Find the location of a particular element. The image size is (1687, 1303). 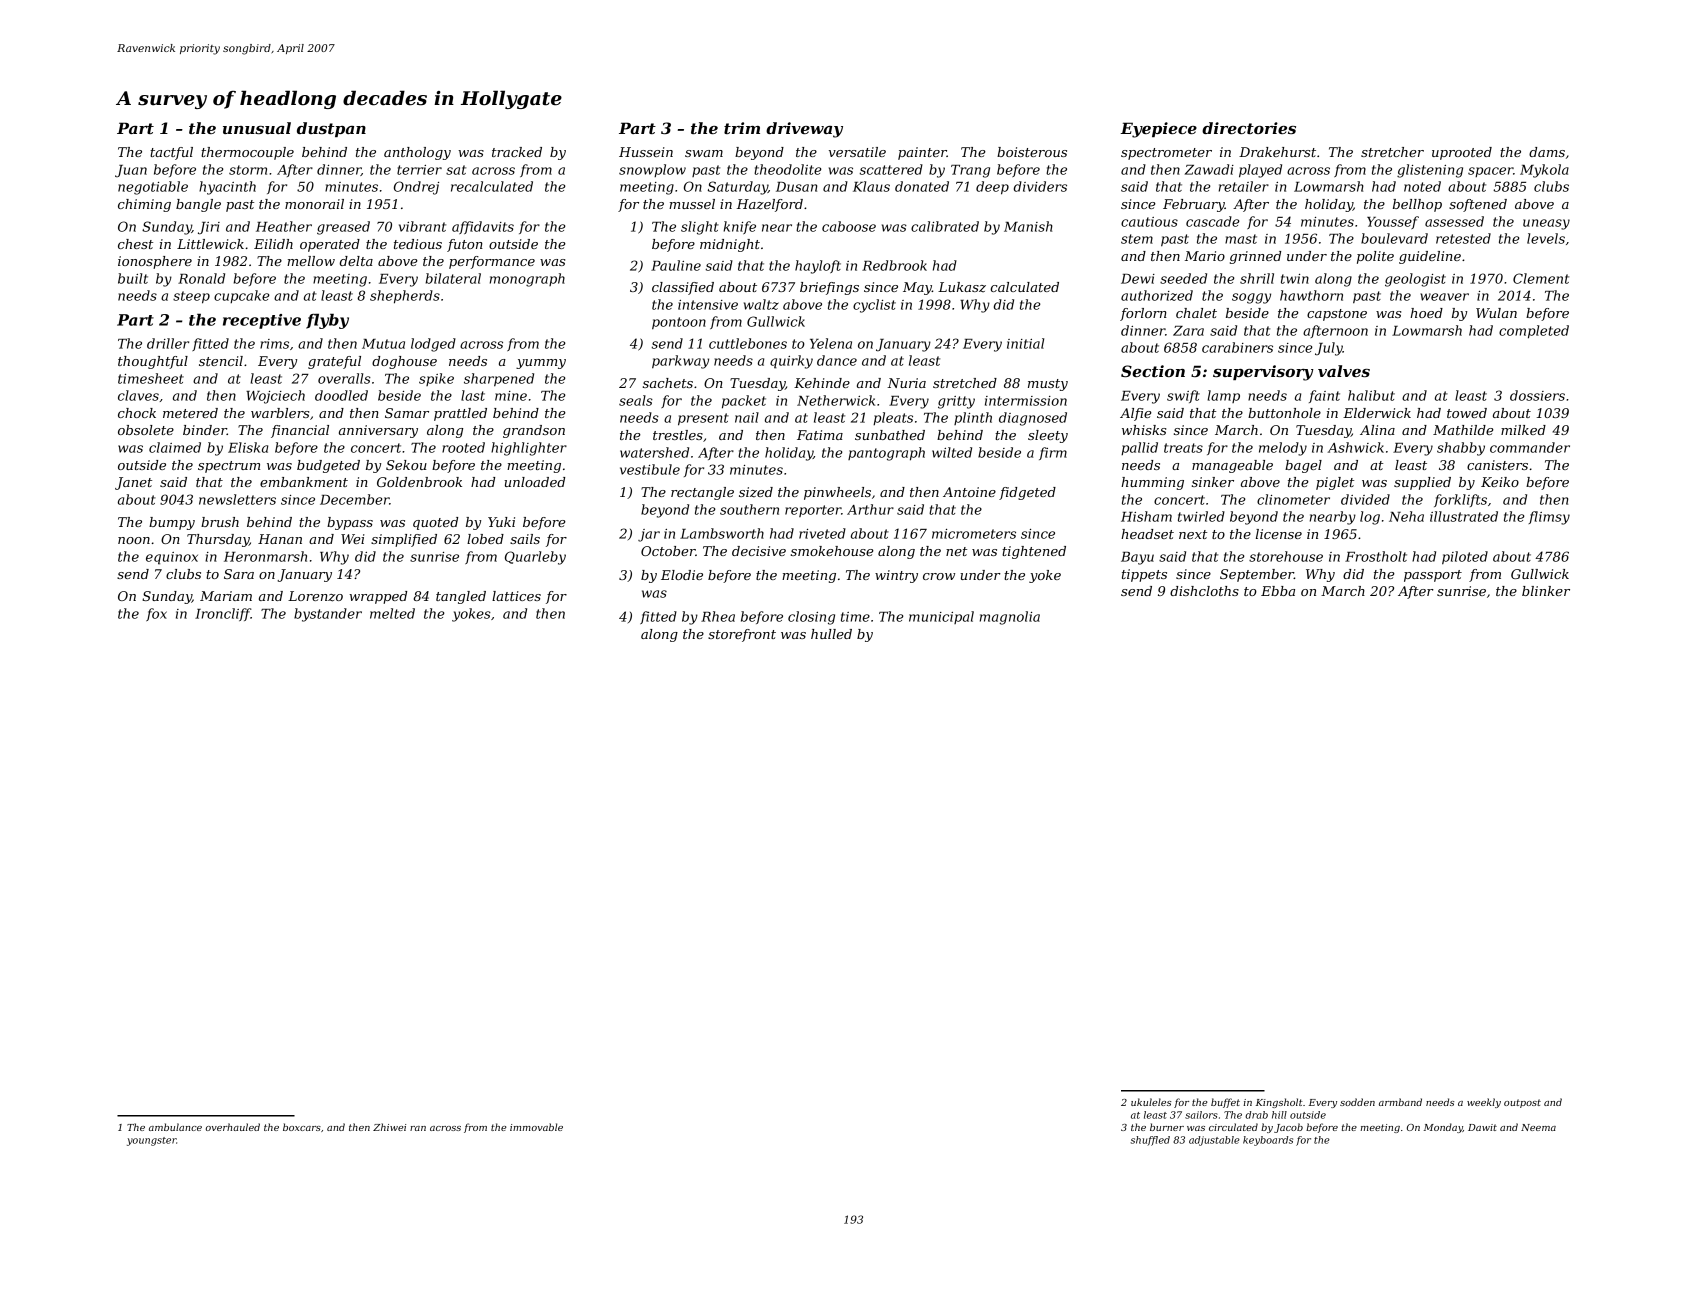

ukuleles is located at coordinates (1151, 1102).
